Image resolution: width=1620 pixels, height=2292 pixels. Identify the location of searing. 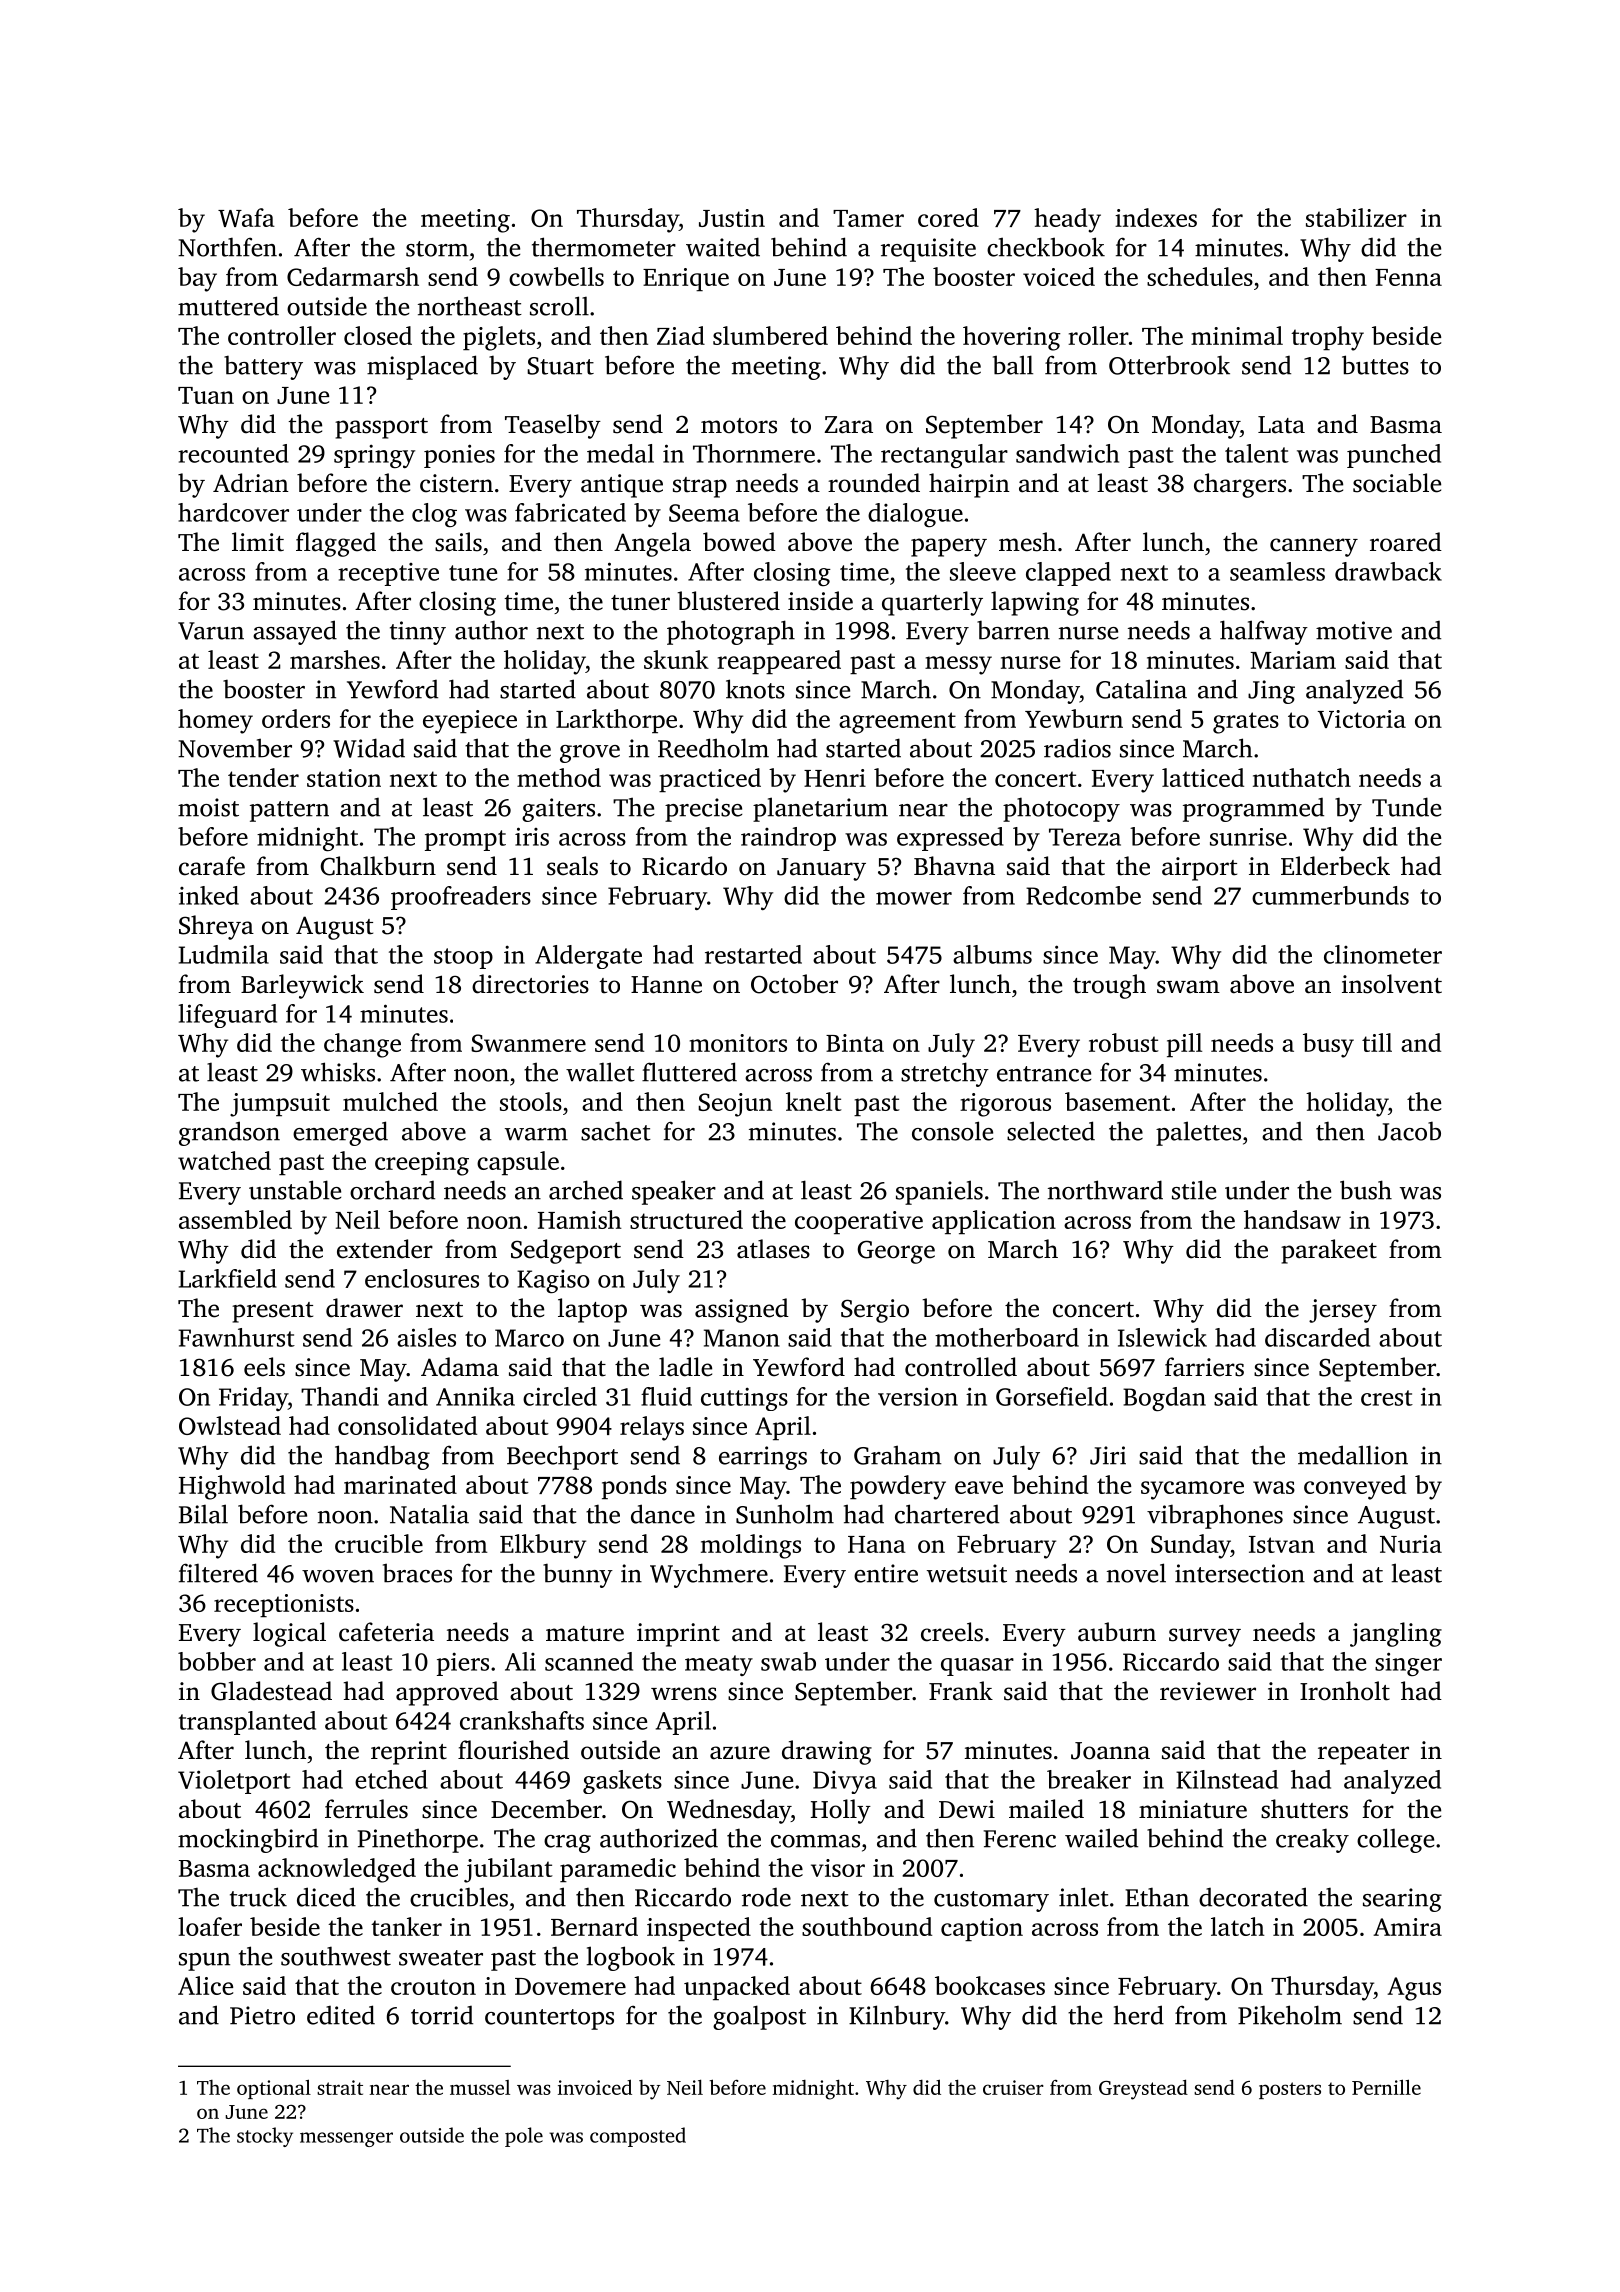
(1402, 1900).
